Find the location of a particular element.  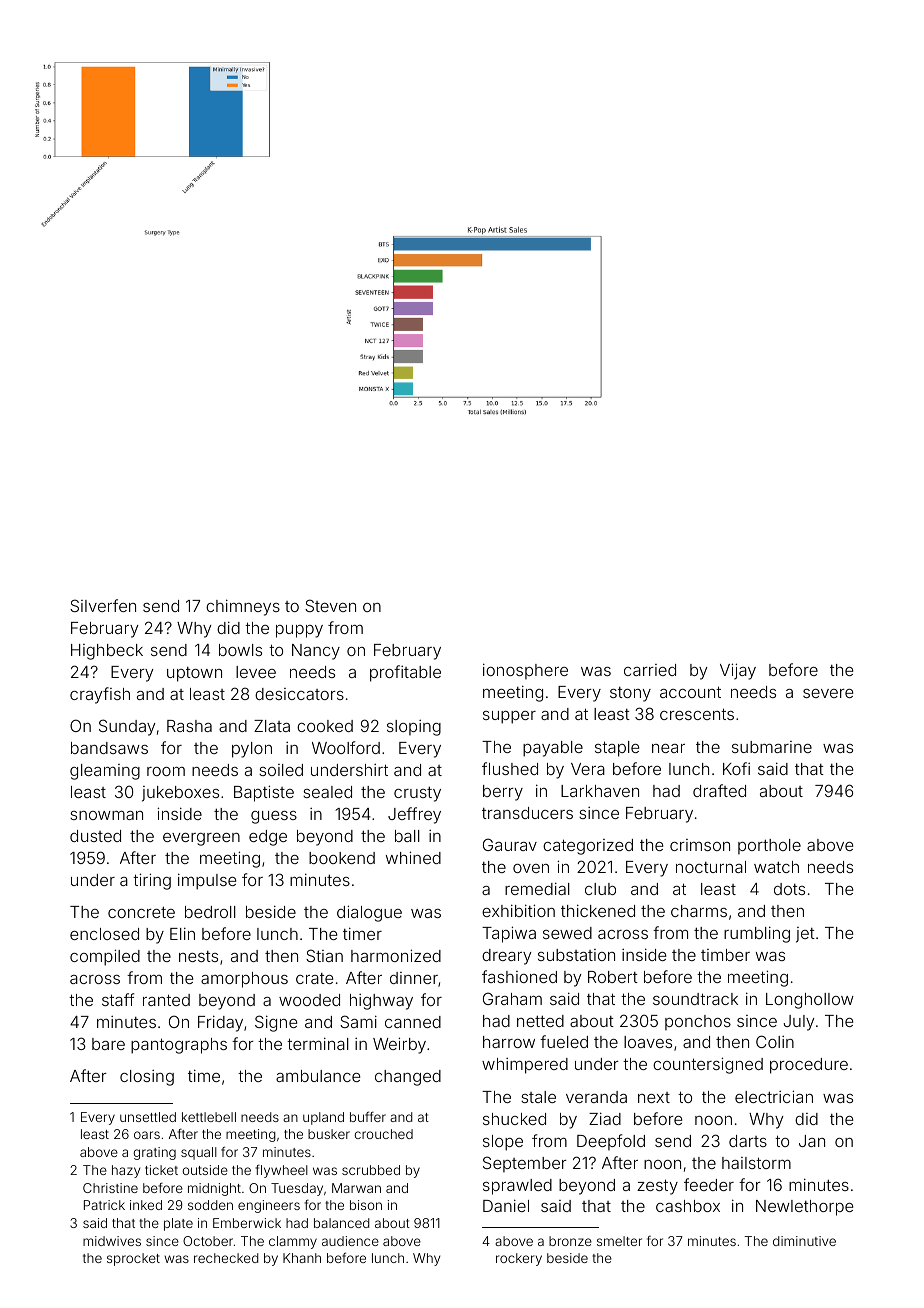

hailstorm is located at coordinates (756, 1163).
